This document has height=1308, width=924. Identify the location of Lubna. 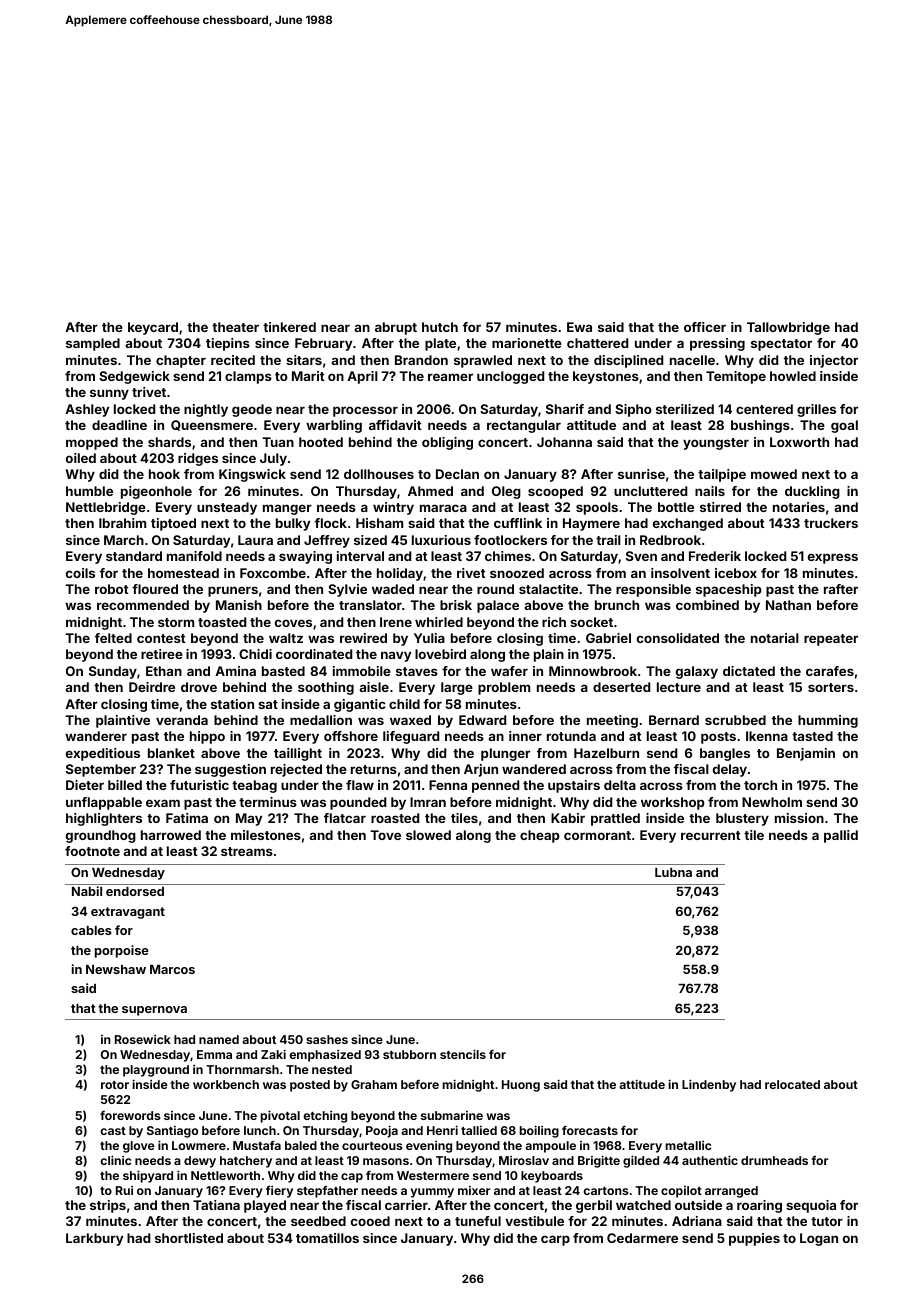
(673, 872).
